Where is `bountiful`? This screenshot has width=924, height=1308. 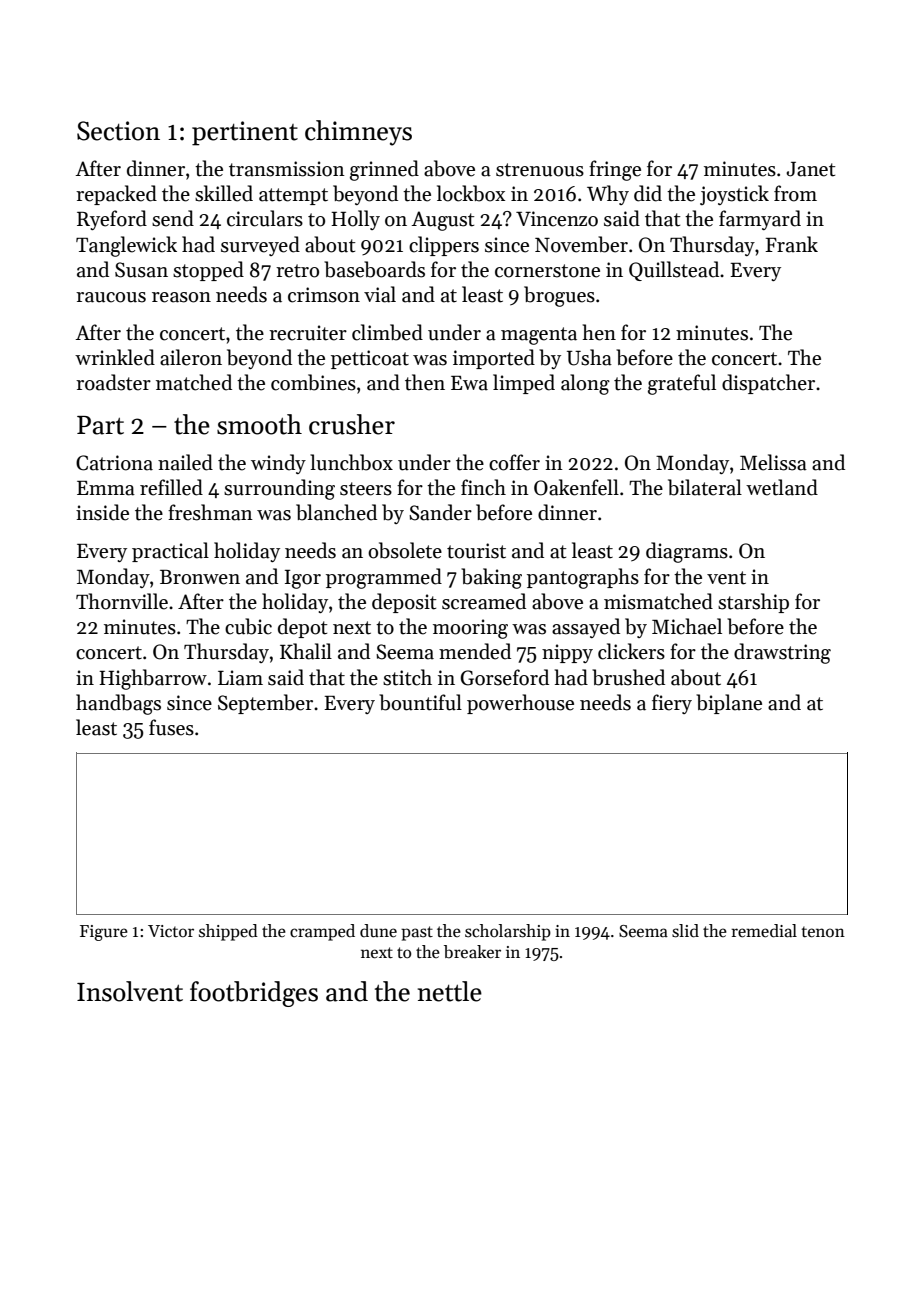
bountiful is located at coordinates (420, 702).
